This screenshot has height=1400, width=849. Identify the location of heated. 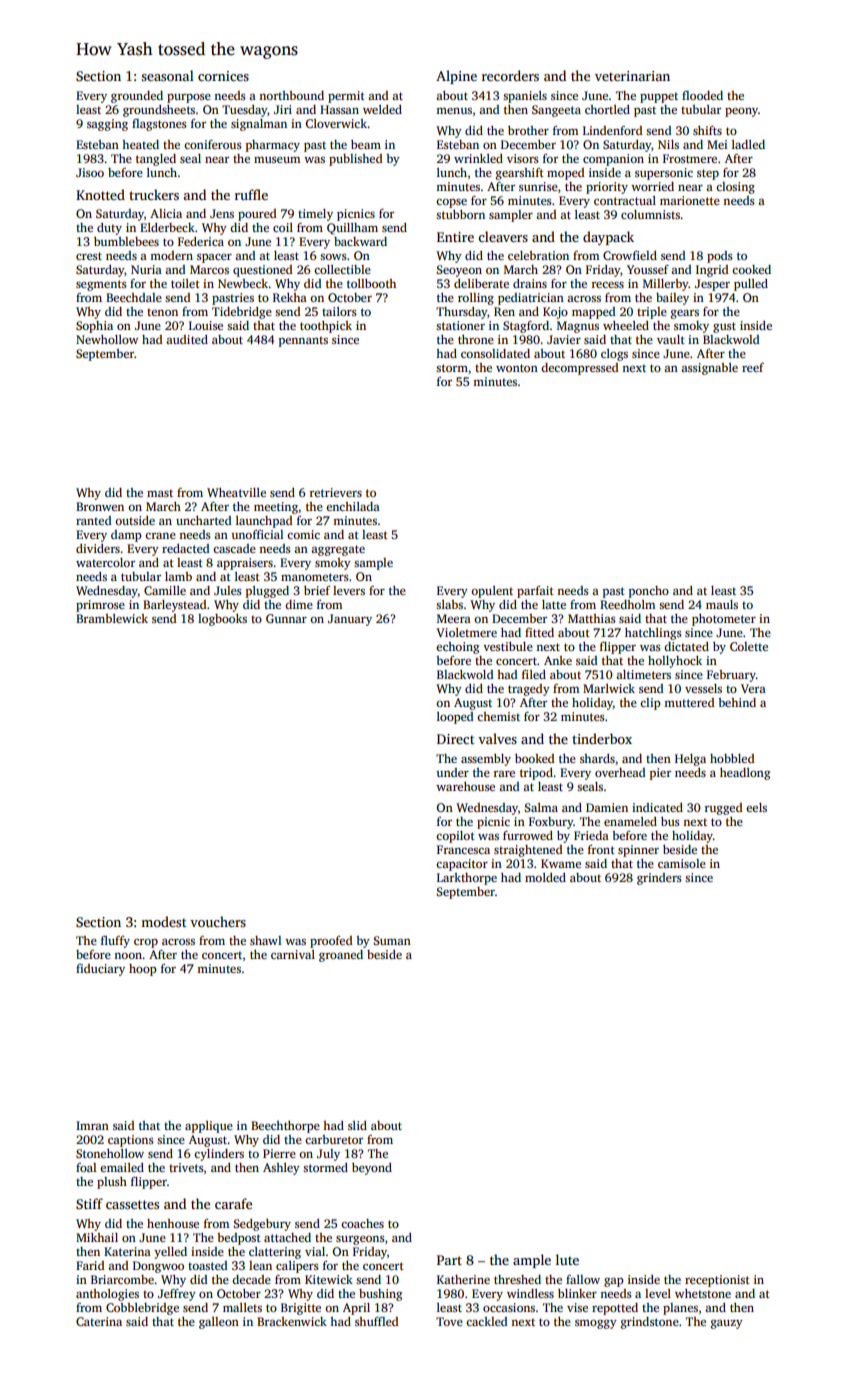
(140, 144).
